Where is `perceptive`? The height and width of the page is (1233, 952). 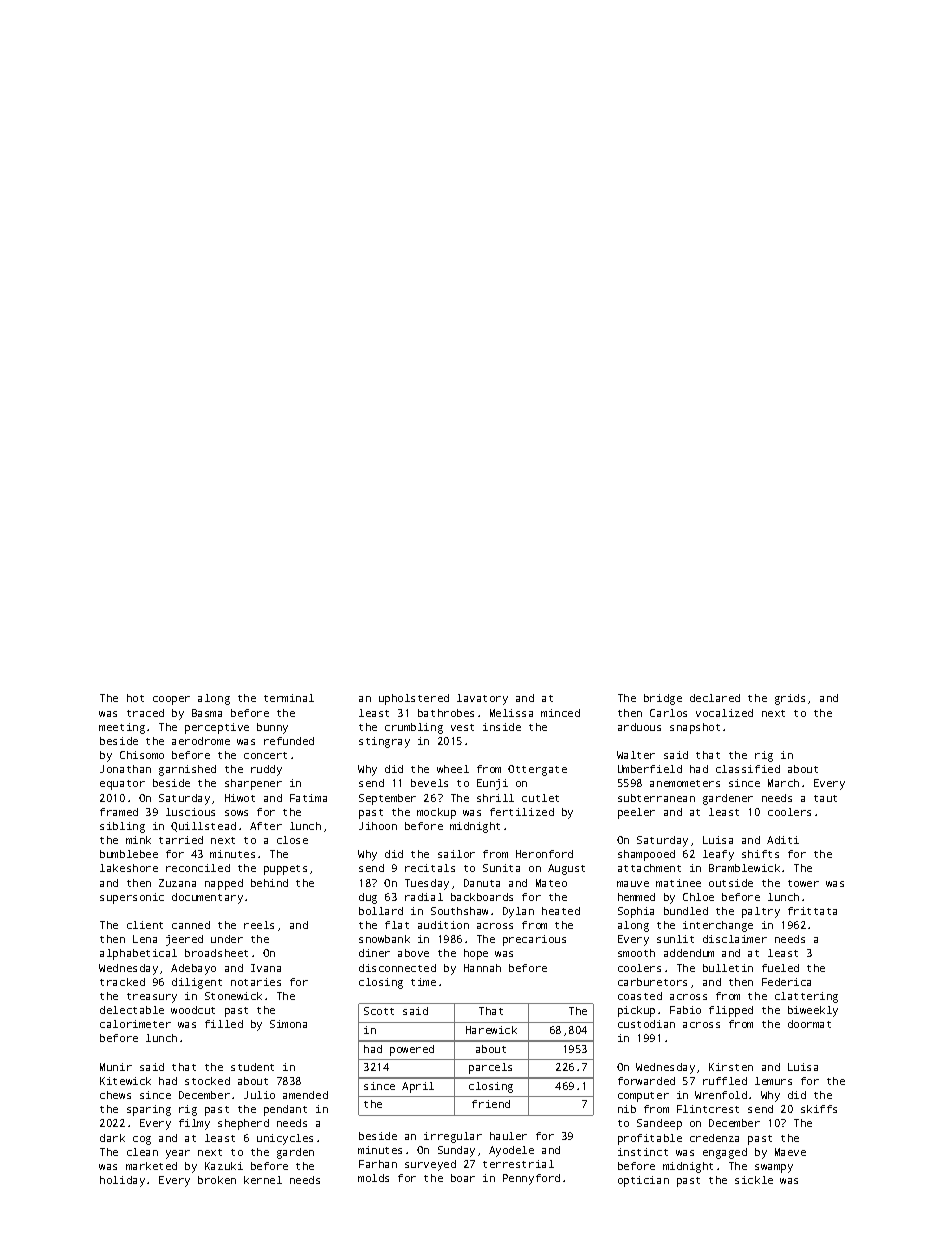
perceptive is located at coordinates (217, 728).
